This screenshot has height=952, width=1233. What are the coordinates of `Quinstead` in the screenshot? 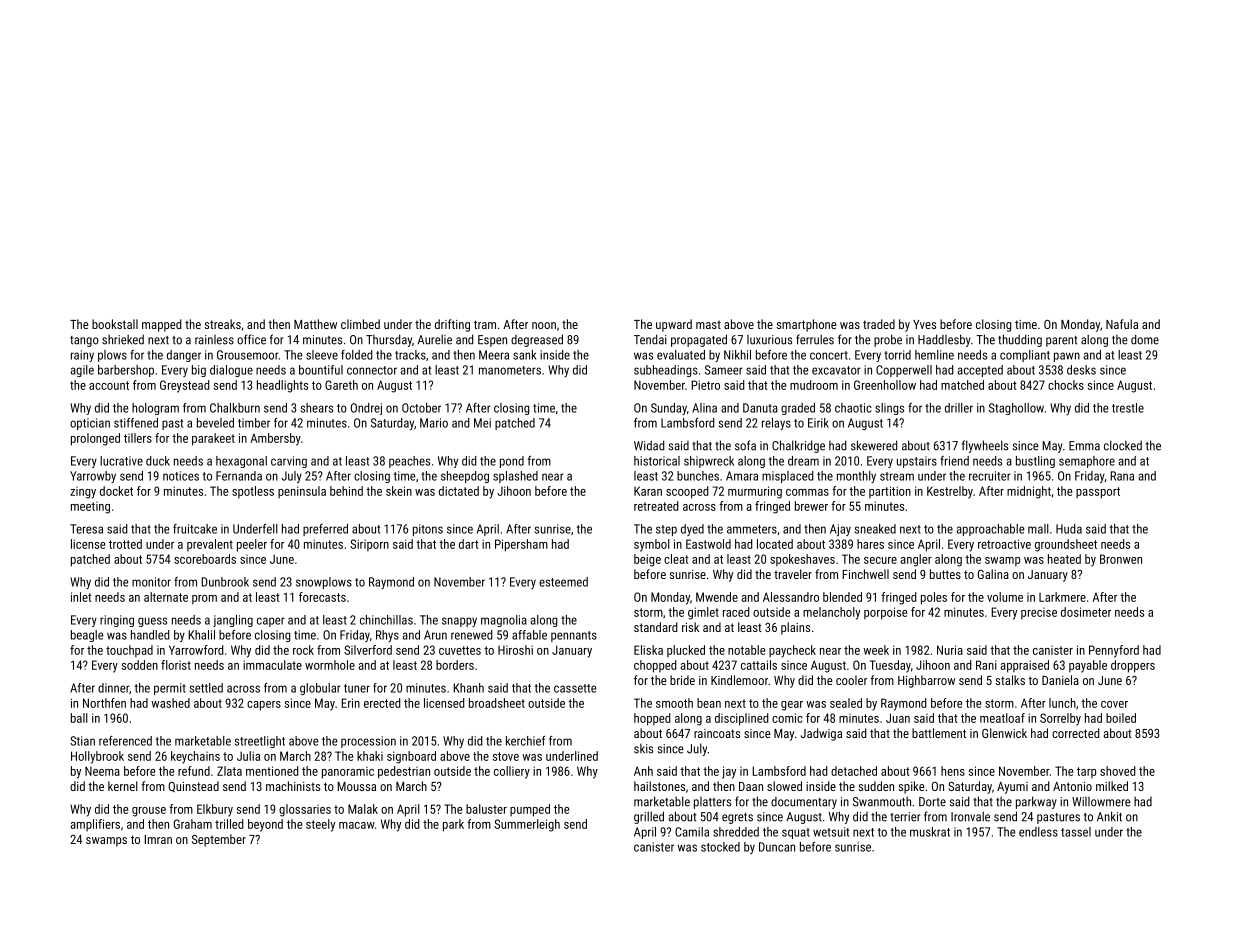 It's located at (193, 787).
